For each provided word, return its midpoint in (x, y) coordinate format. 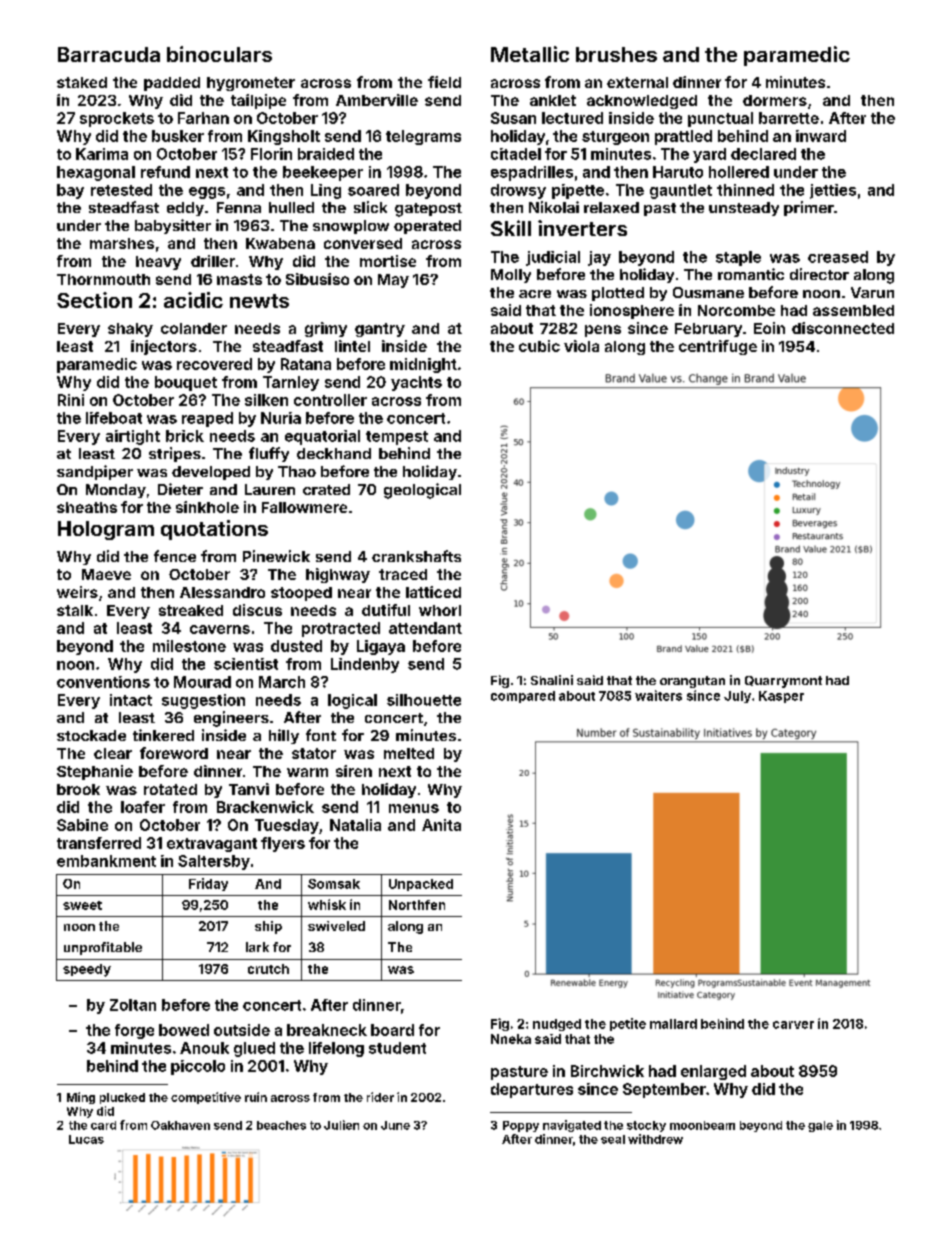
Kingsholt (284, 137)
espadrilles (532, 173)
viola (581, 346)
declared (763, 154)
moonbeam (702, 1125)
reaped (207, 419)
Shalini (552, 680)
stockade (91, 735)
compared (523, 697)
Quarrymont (783, 682)
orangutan (692, 682)
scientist (246, 664)
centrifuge (718, 347)
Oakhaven (180, 1125)
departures (532, 1090)
